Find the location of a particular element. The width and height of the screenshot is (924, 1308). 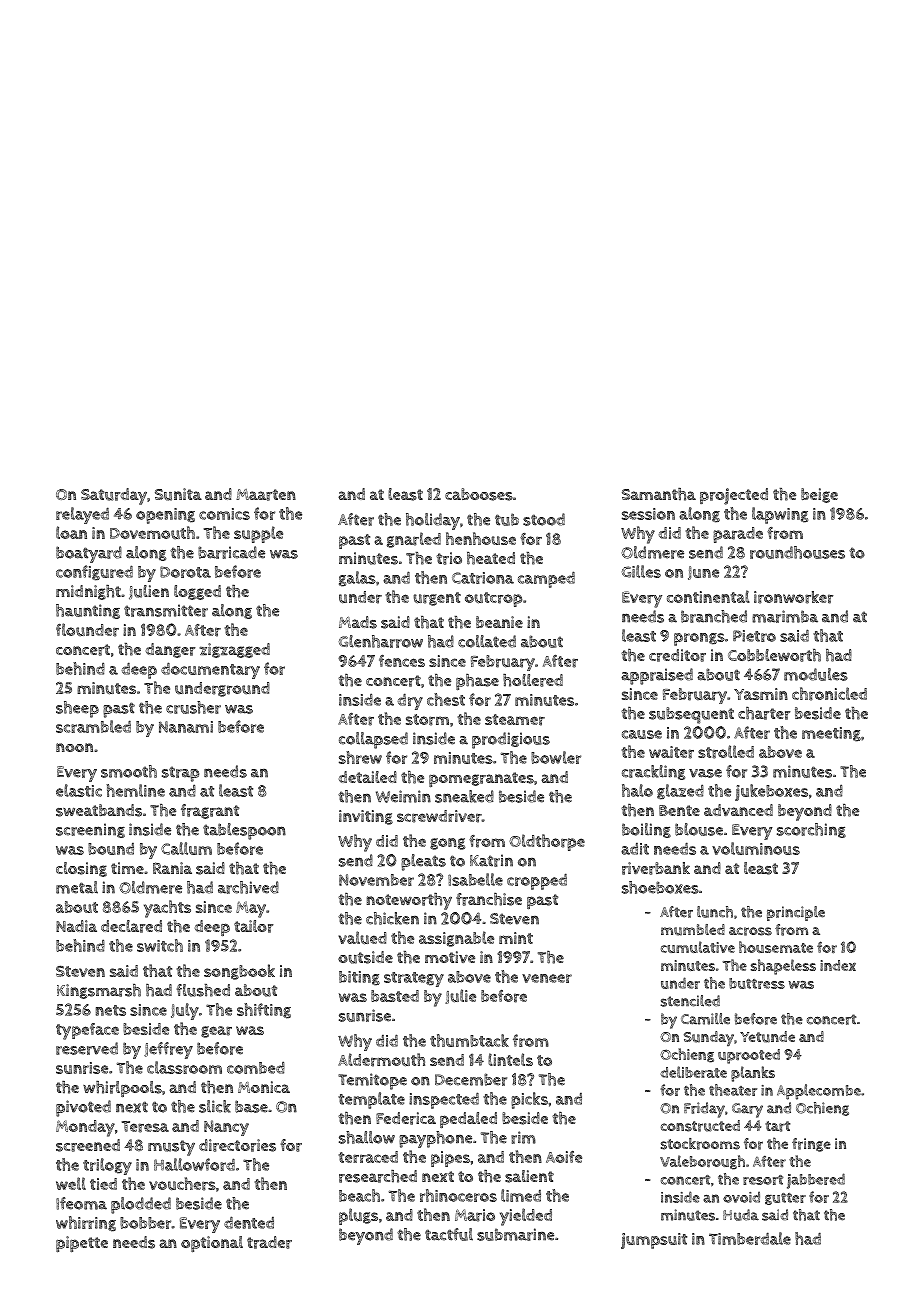

July is located at coordinates (185, 1011).
